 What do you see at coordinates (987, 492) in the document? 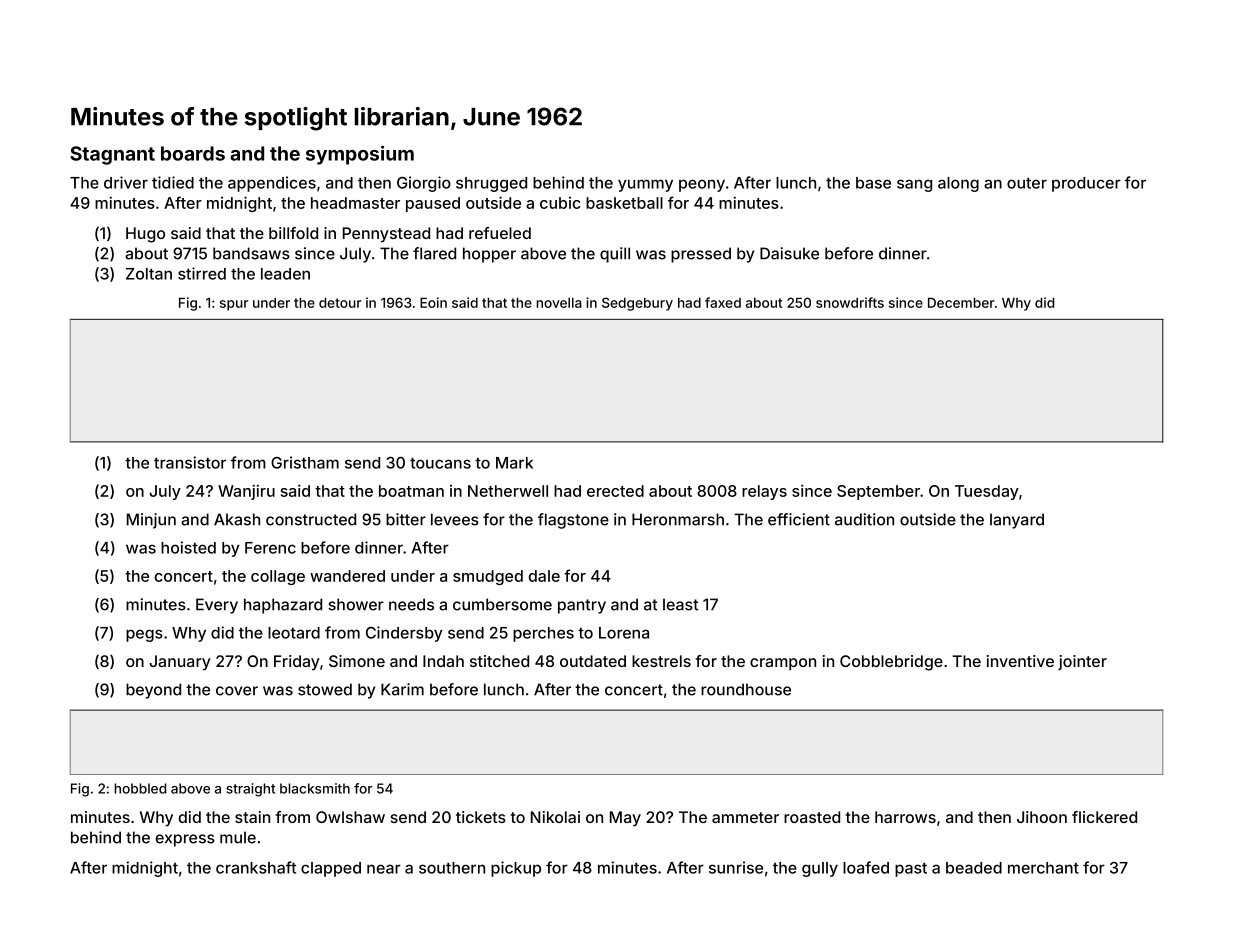
I see `Tuesday` at bounding box center [987, 492].
